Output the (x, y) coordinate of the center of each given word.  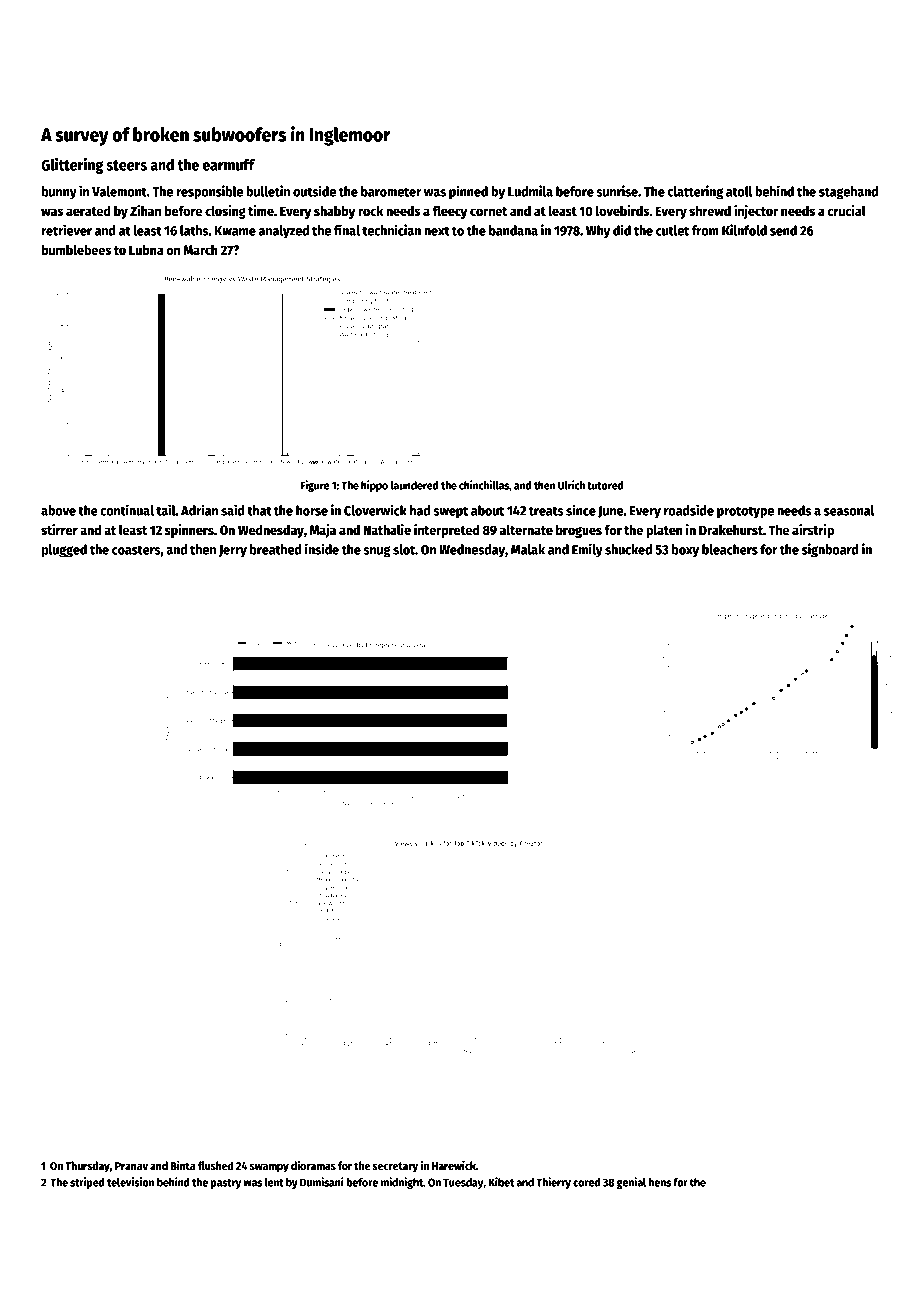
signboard (830, 550)
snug (377, 552)
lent (274, 1182)
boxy (685, 551)
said (233, 510)
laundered (414, 485)
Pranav (131, 1166)
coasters (136, 550)
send (783, 230)
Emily (587, 550)
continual (127, 510)
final (347, 230)
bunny (59, 193)
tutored (605, 485)
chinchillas (484, 485)
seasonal (849, 510)
